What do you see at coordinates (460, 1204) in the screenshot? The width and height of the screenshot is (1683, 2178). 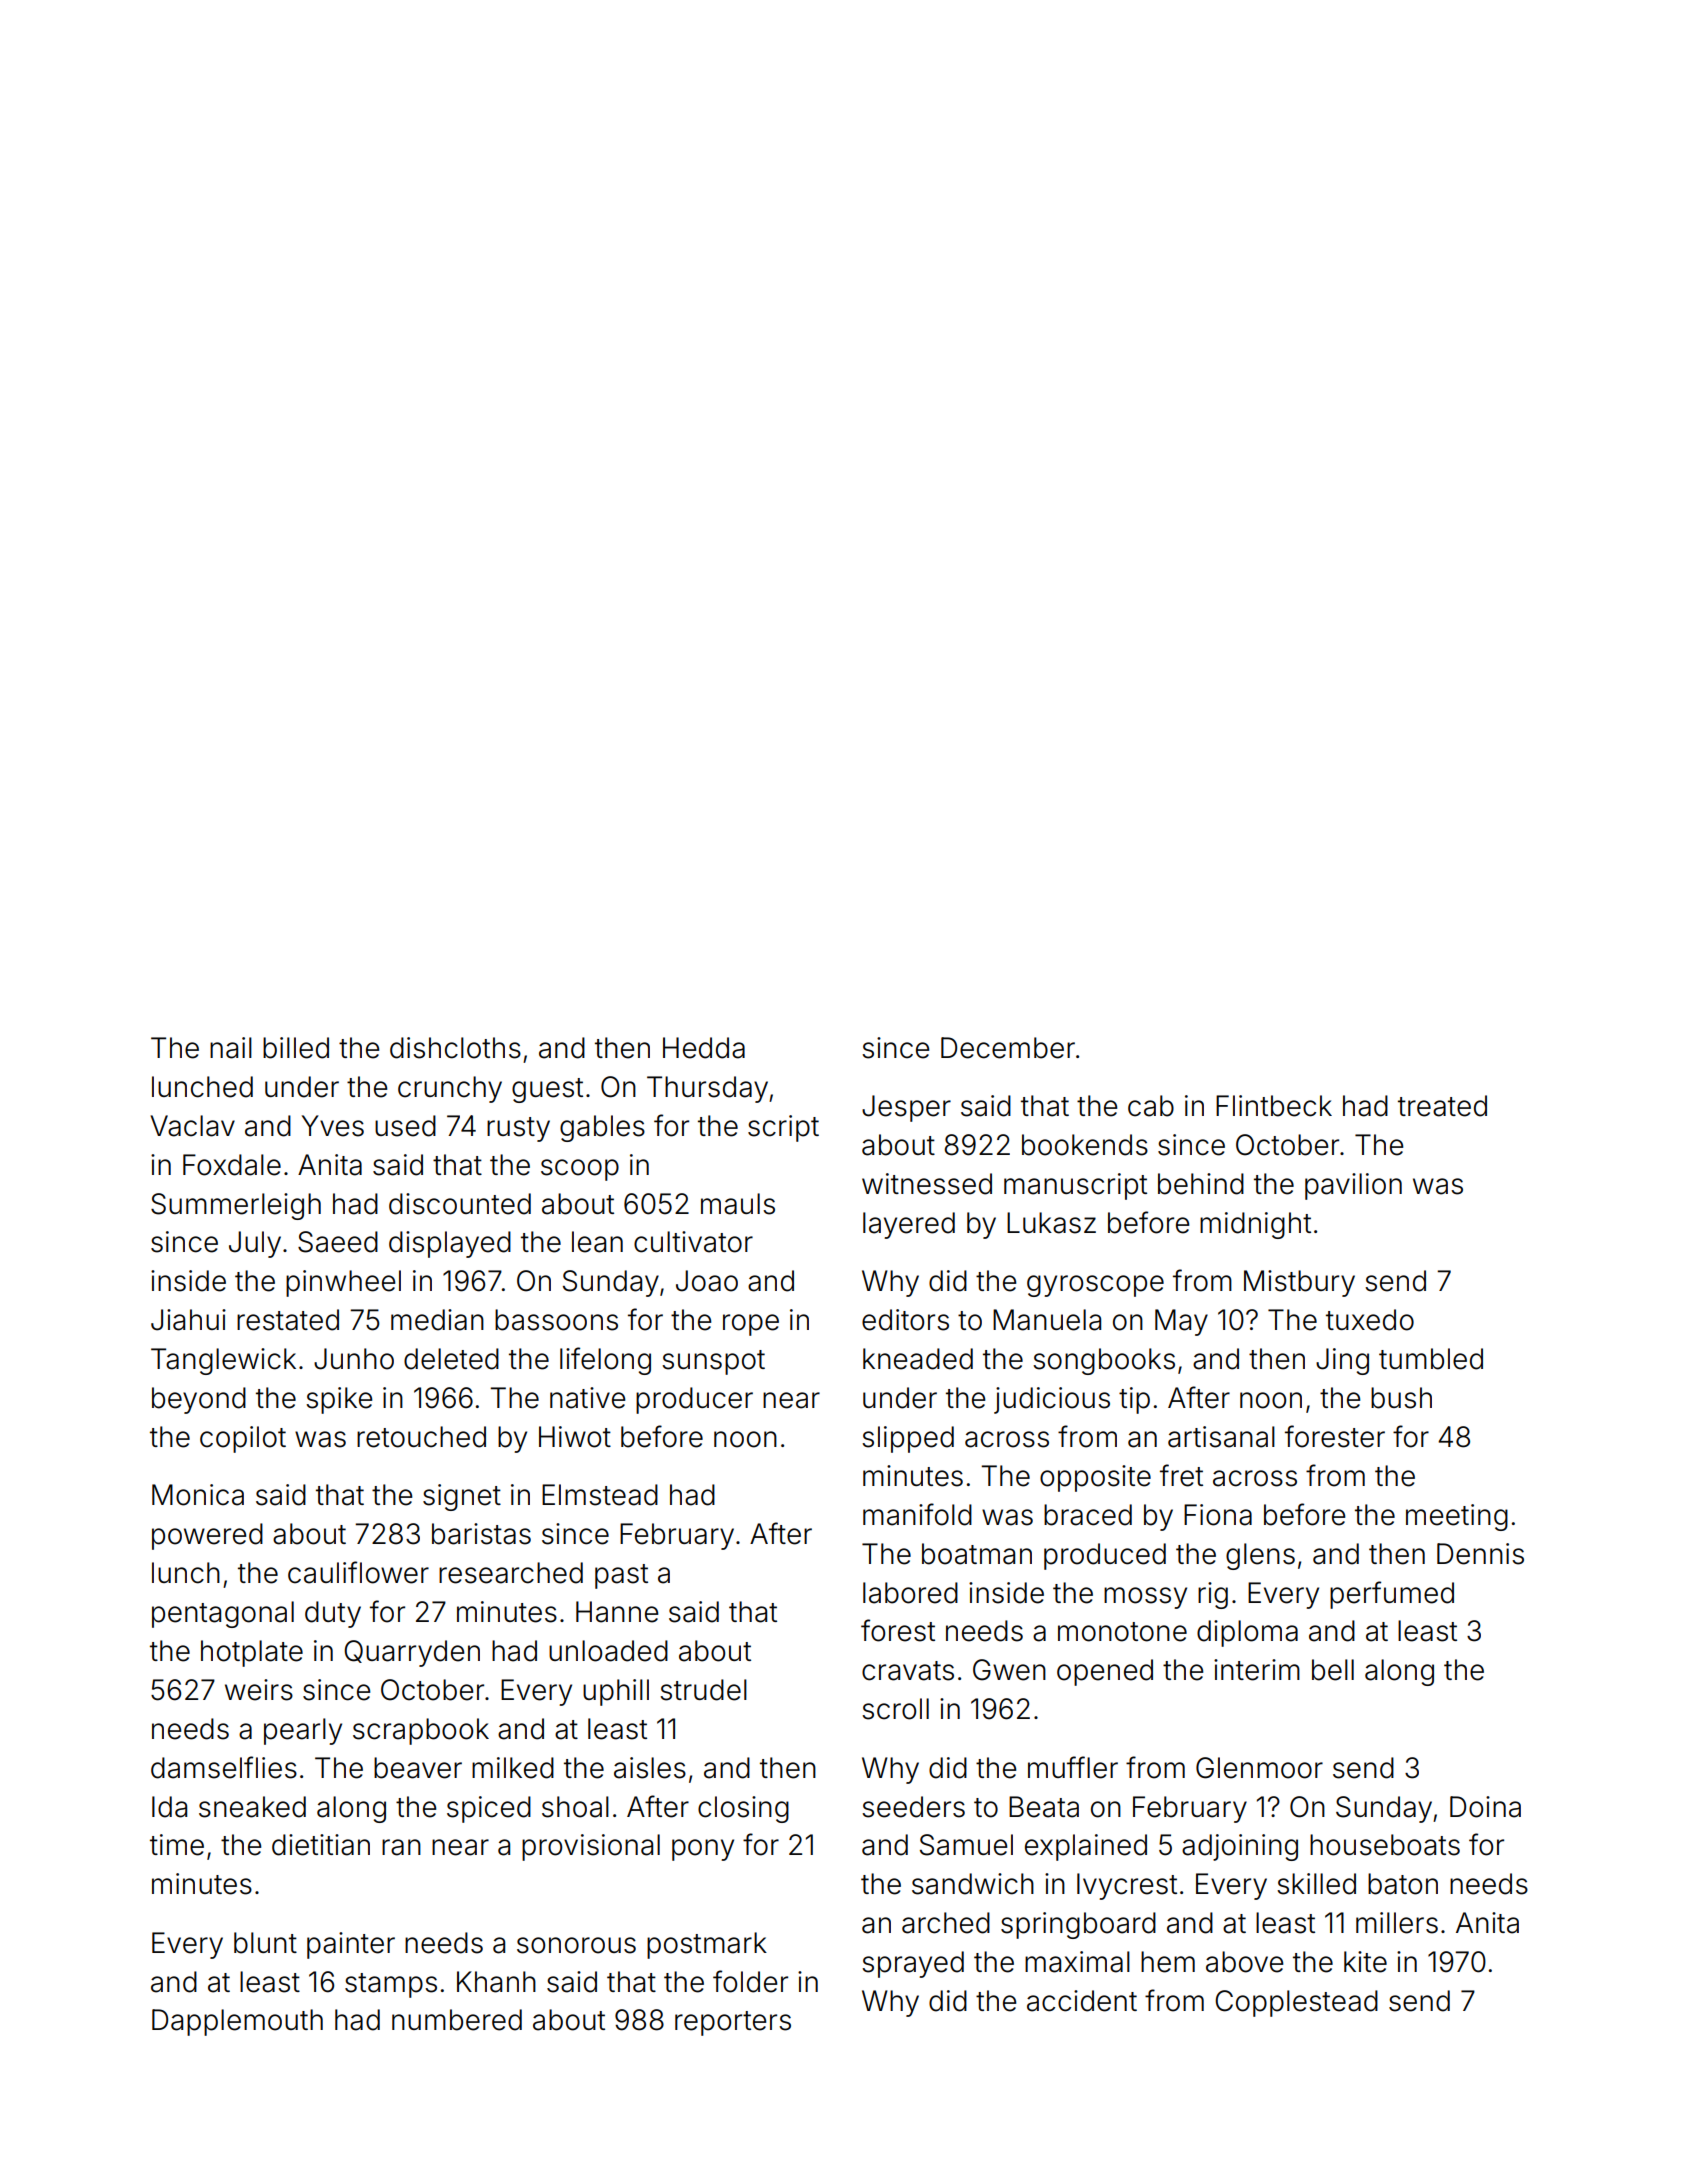 I see `discounted` at bounding box center [460, 1204].
